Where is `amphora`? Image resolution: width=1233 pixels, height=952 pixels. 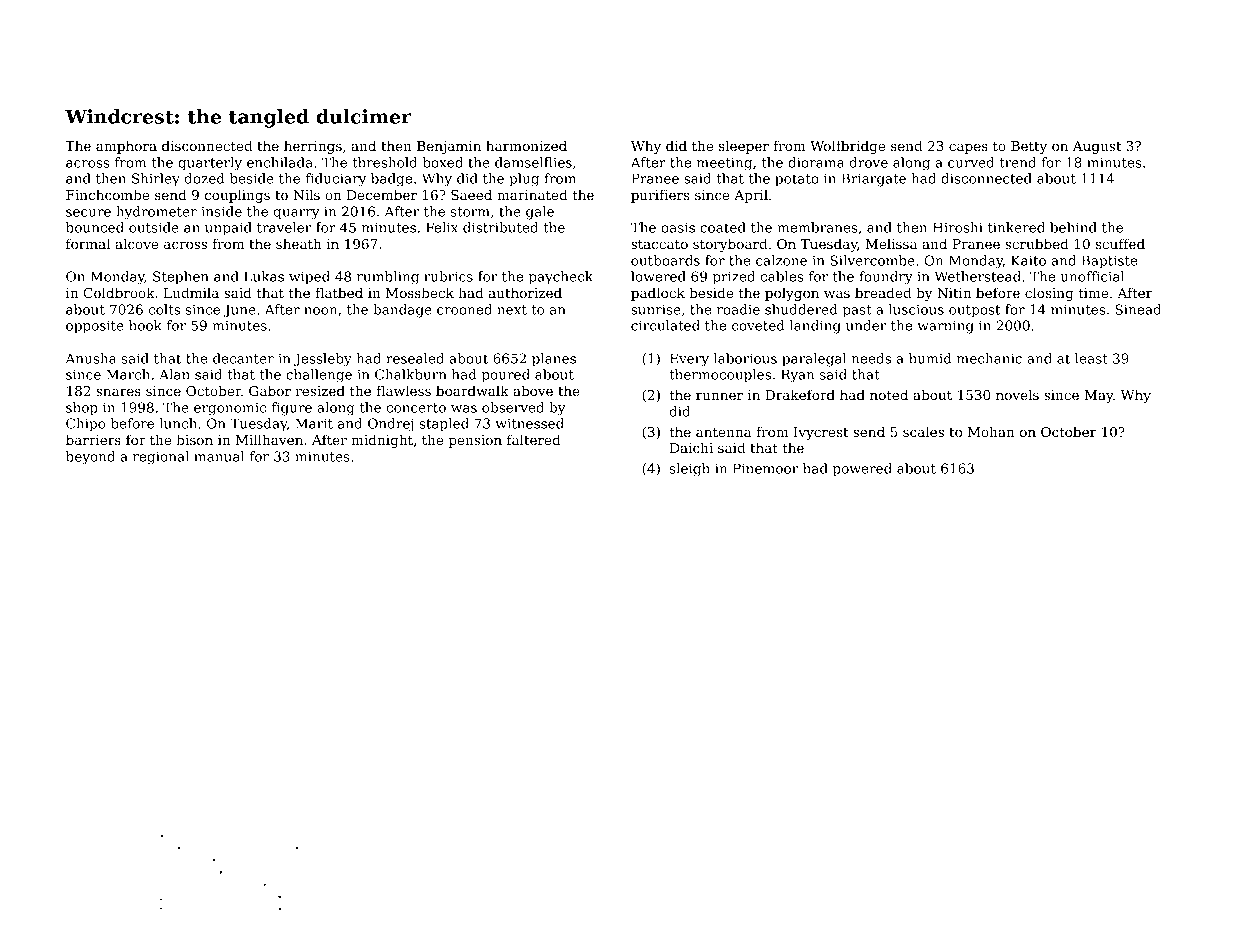
amphora is located at coordinates (126, 147).
